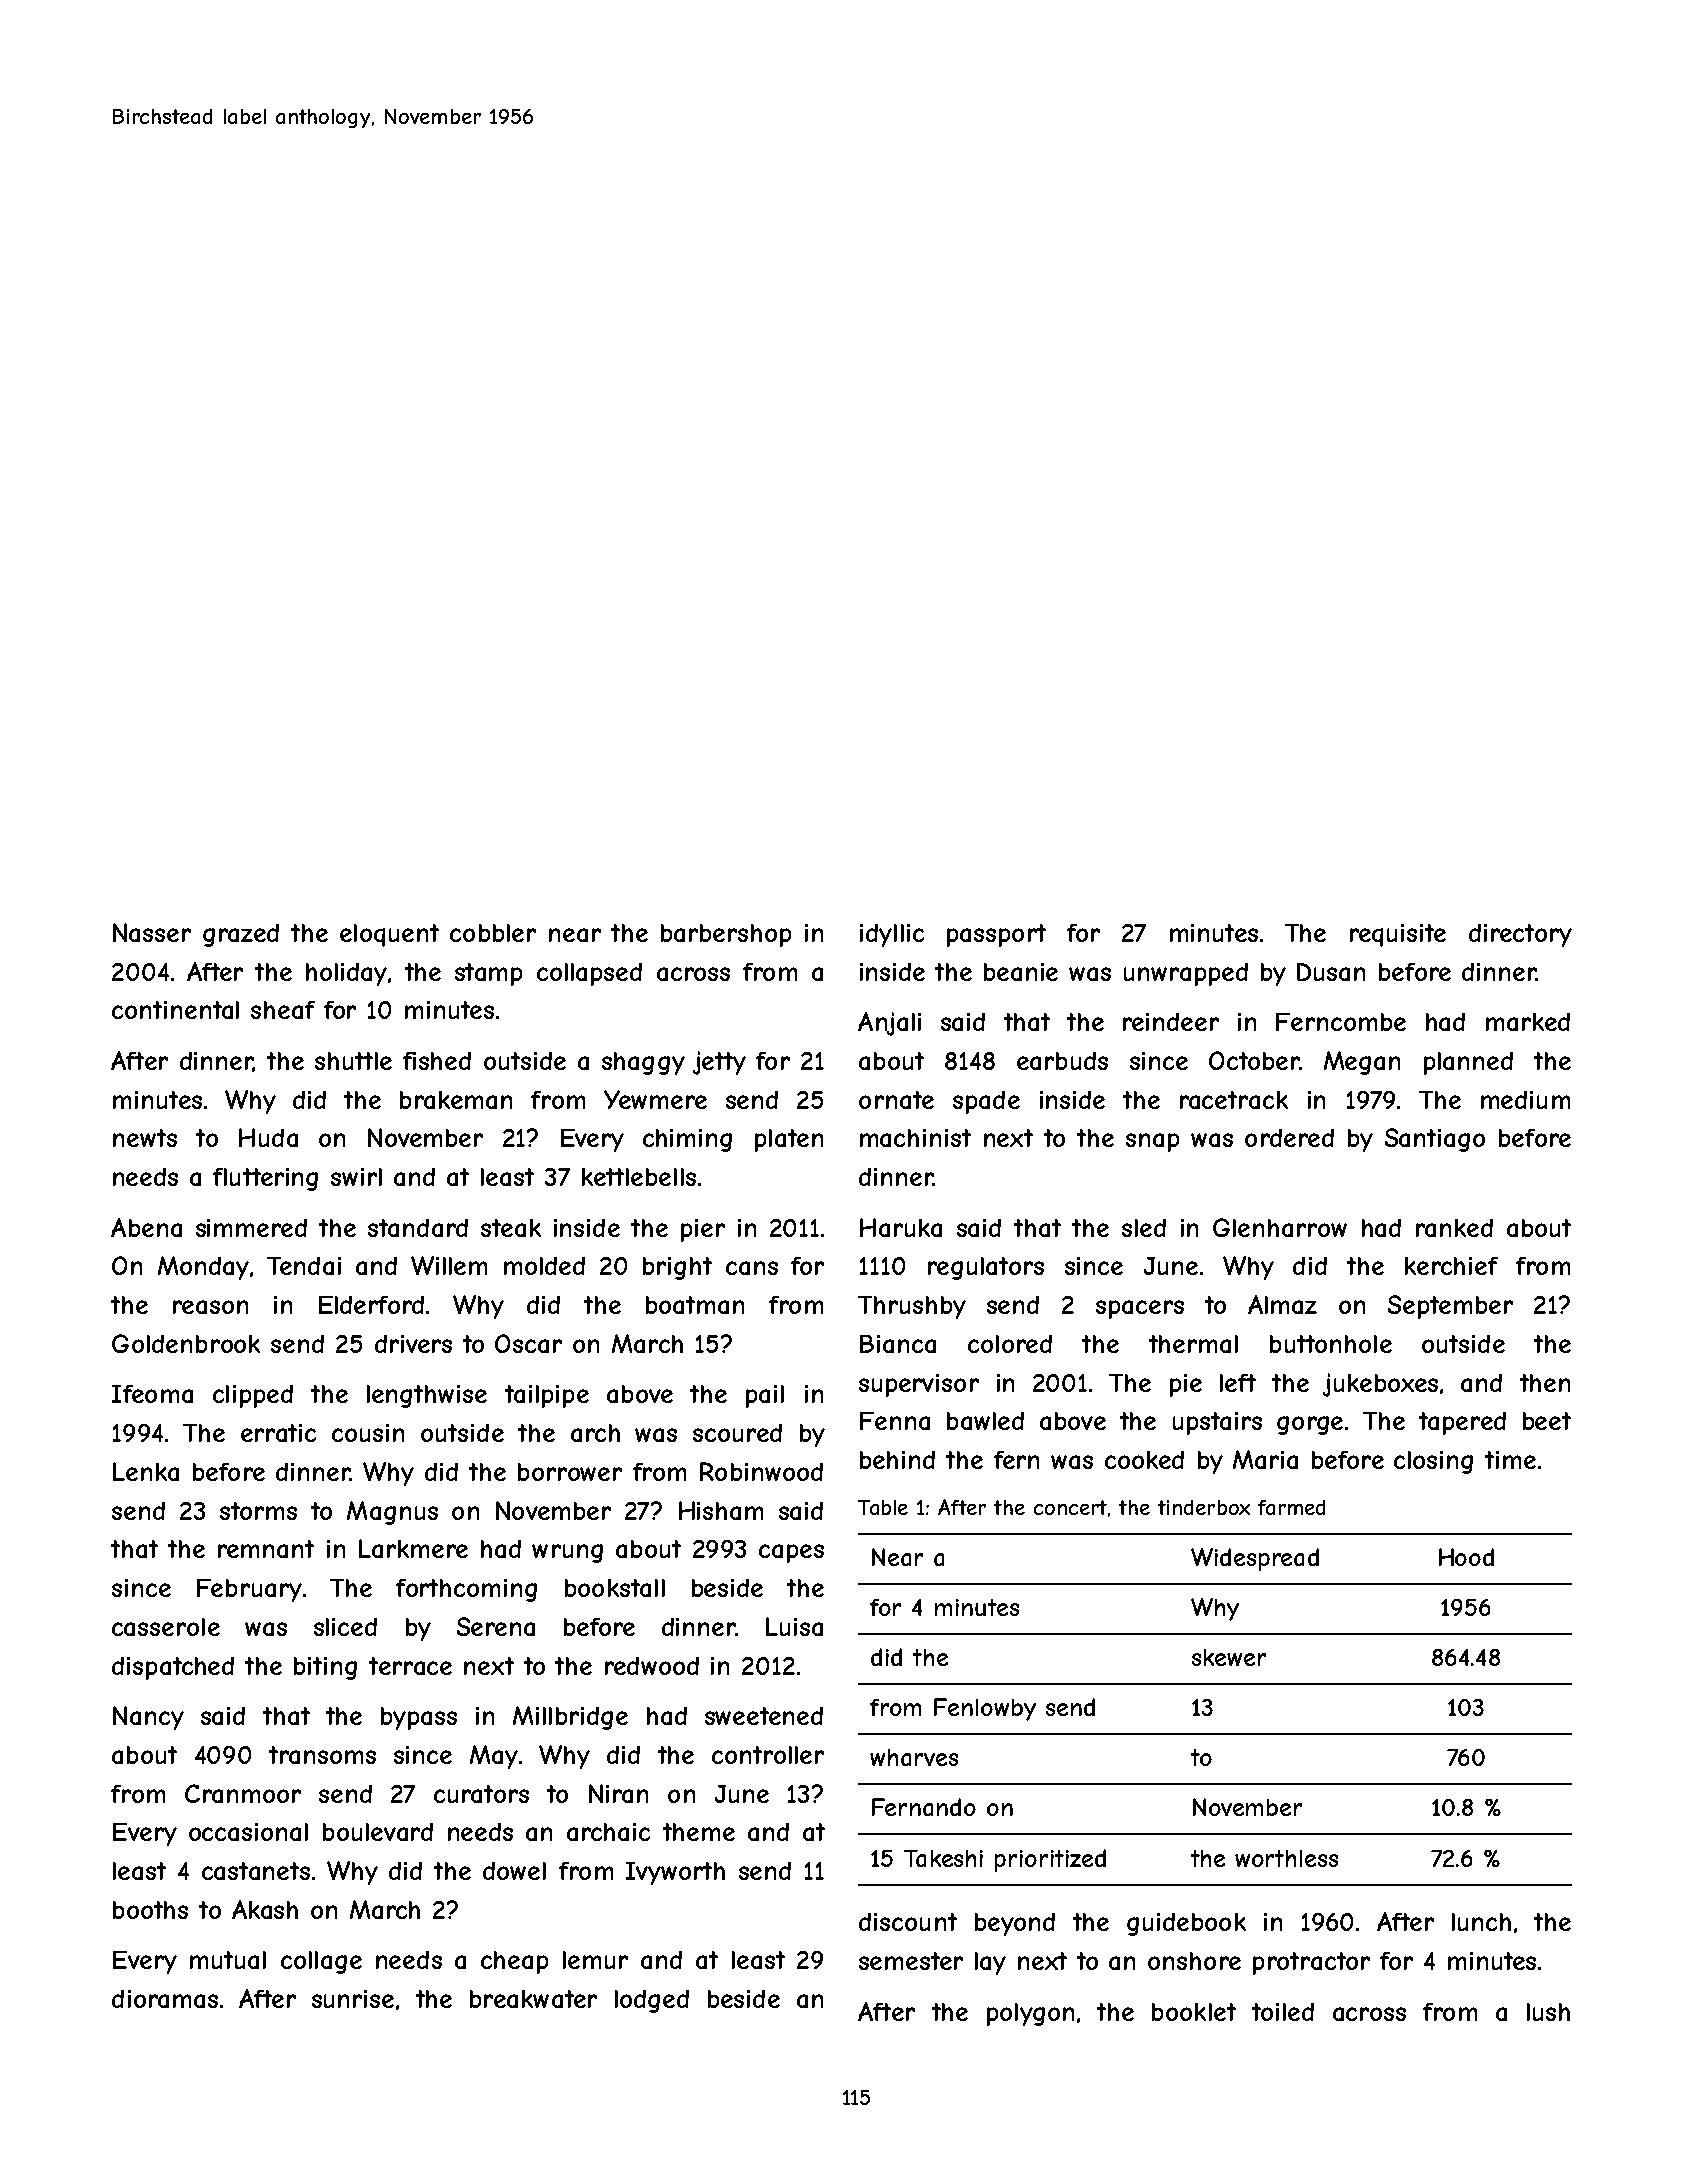  What do you see at coordinates (1286, 1858) in the screenshot?
I see `worthless` at bounding box center [1286, 1858].
